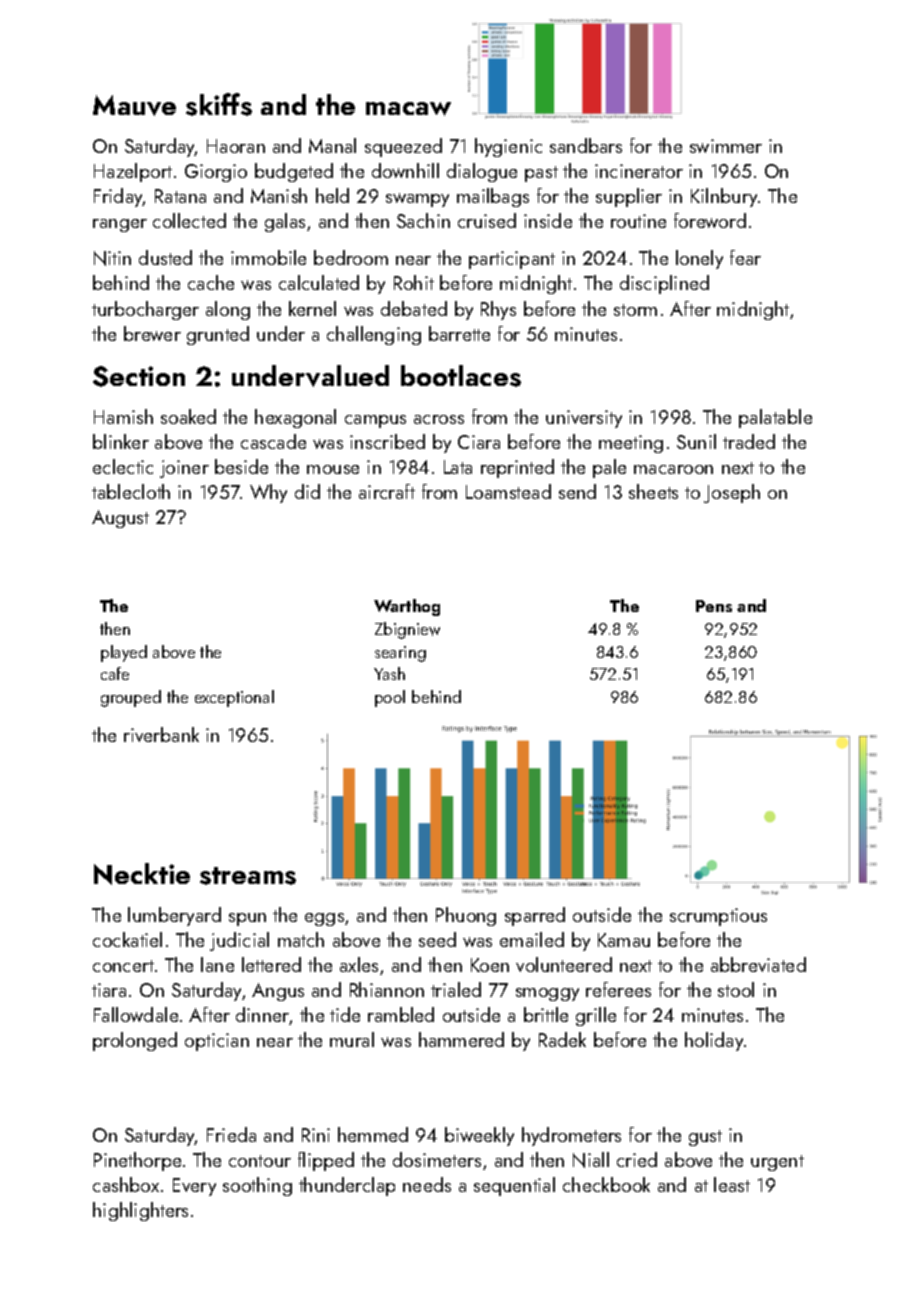 This page has width=908, height=1316. I want to click on dinner, so click(262, 1014).
